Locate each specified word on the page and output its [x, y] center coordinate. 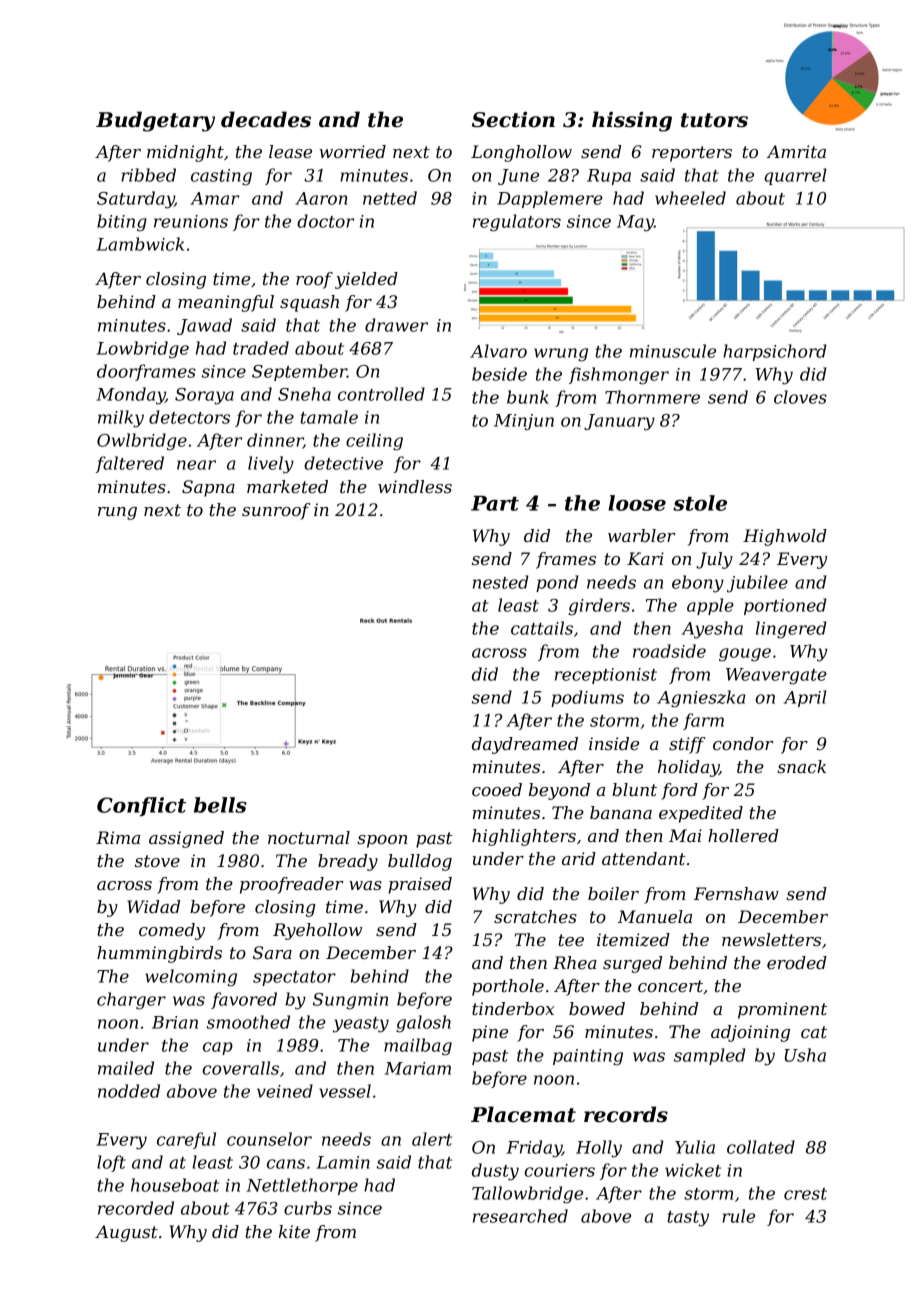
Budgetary [155, 121]
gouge [745, 655]
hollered [743, 835]
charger [131, 1001]
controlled [381, 394]
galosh [423, 1024]
